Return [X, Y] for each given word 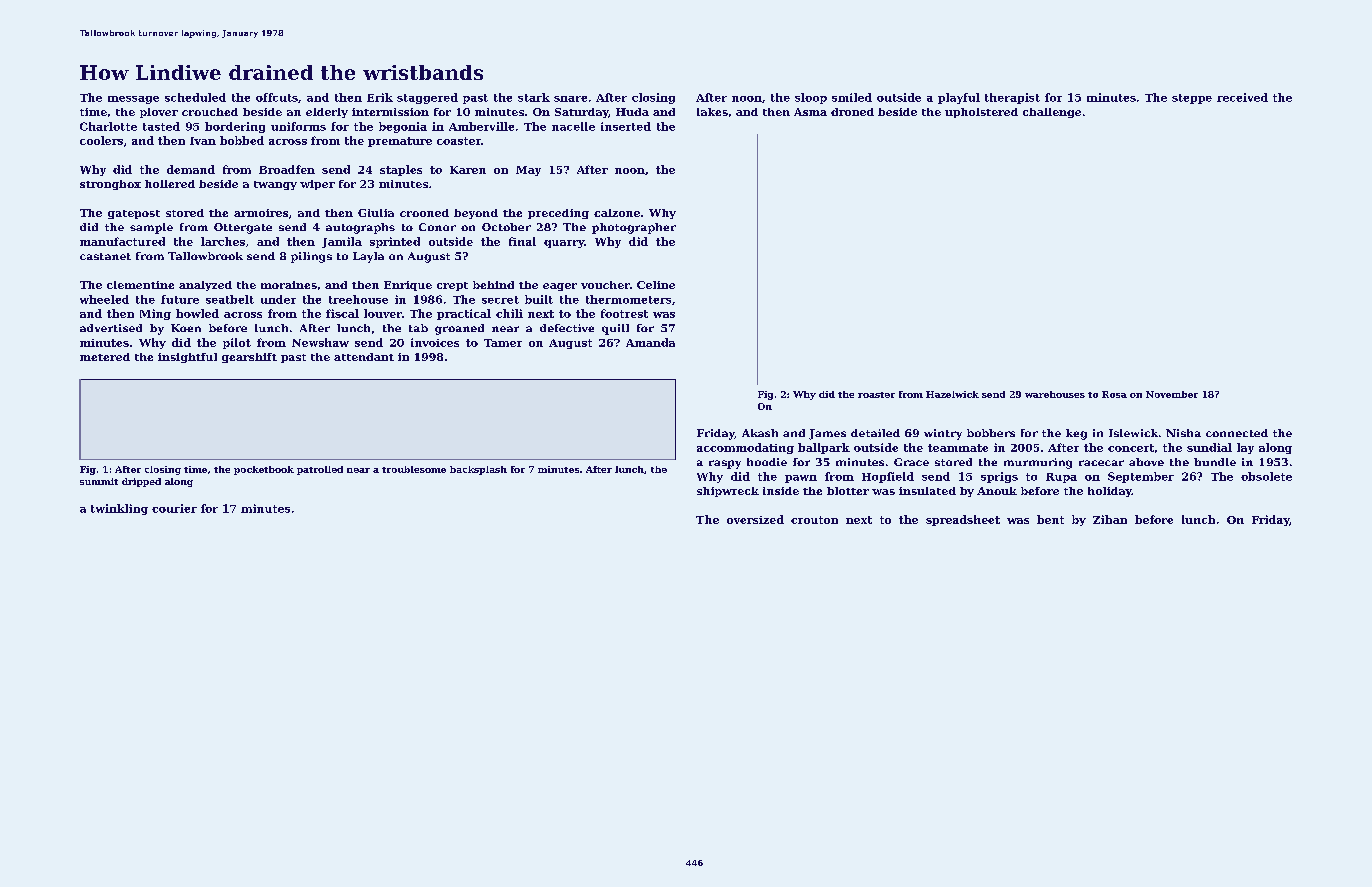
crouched [210, 112]
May [528, 171]
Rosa [1114, 394]
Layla [368, 257]
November [1172, 394]
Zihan [1110, 519]
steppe [1192, 99]
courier [174, 508]
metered [105, 357]
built [539, 299]
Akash [760, 433]
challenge [1052, 113]
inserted [626, 126]
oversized [755, 519]
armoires [261, 213]
